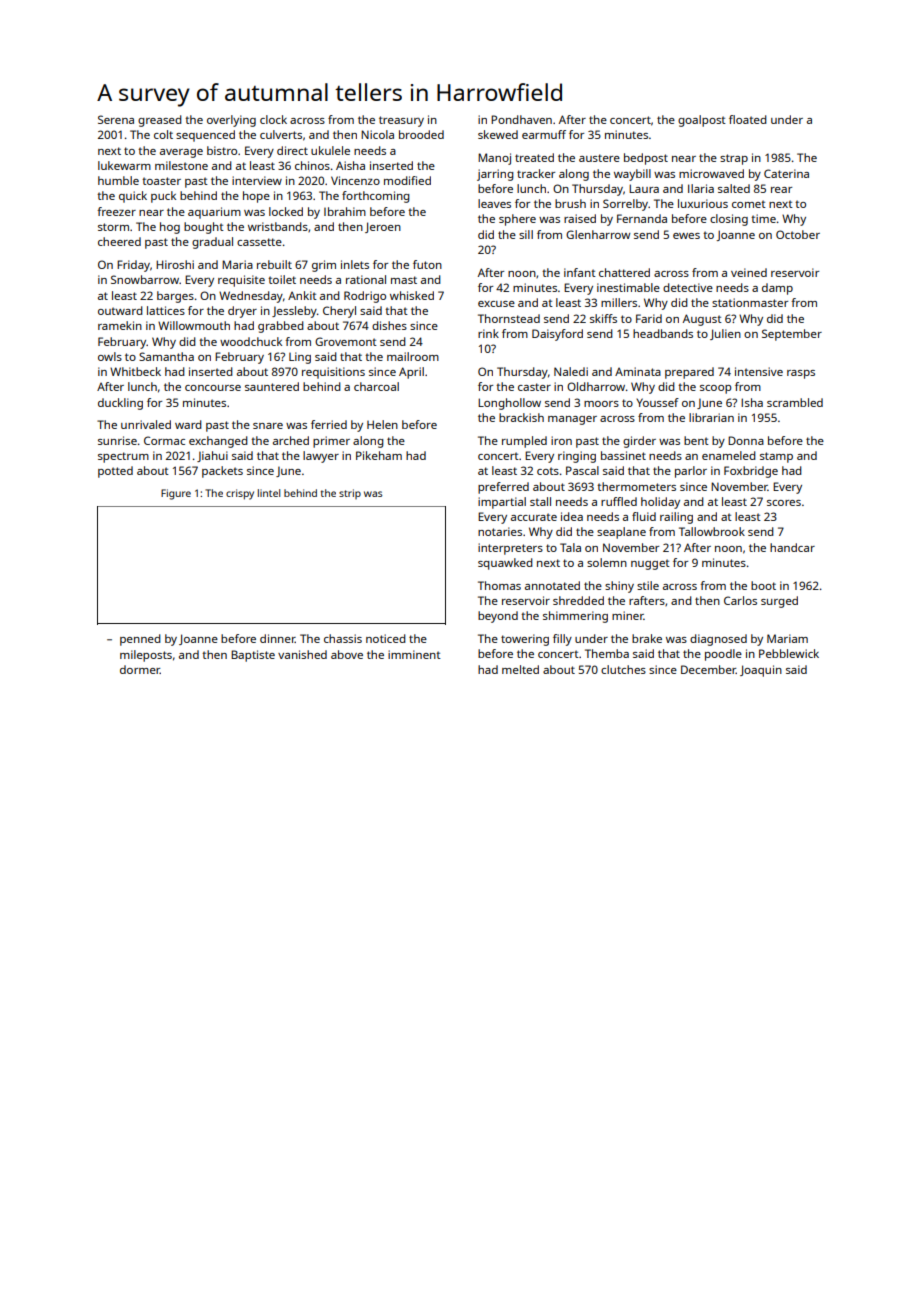  What do you see at coordinates (140, 669) in the image?
I see `dormer` at bounding box center [140, 669].
